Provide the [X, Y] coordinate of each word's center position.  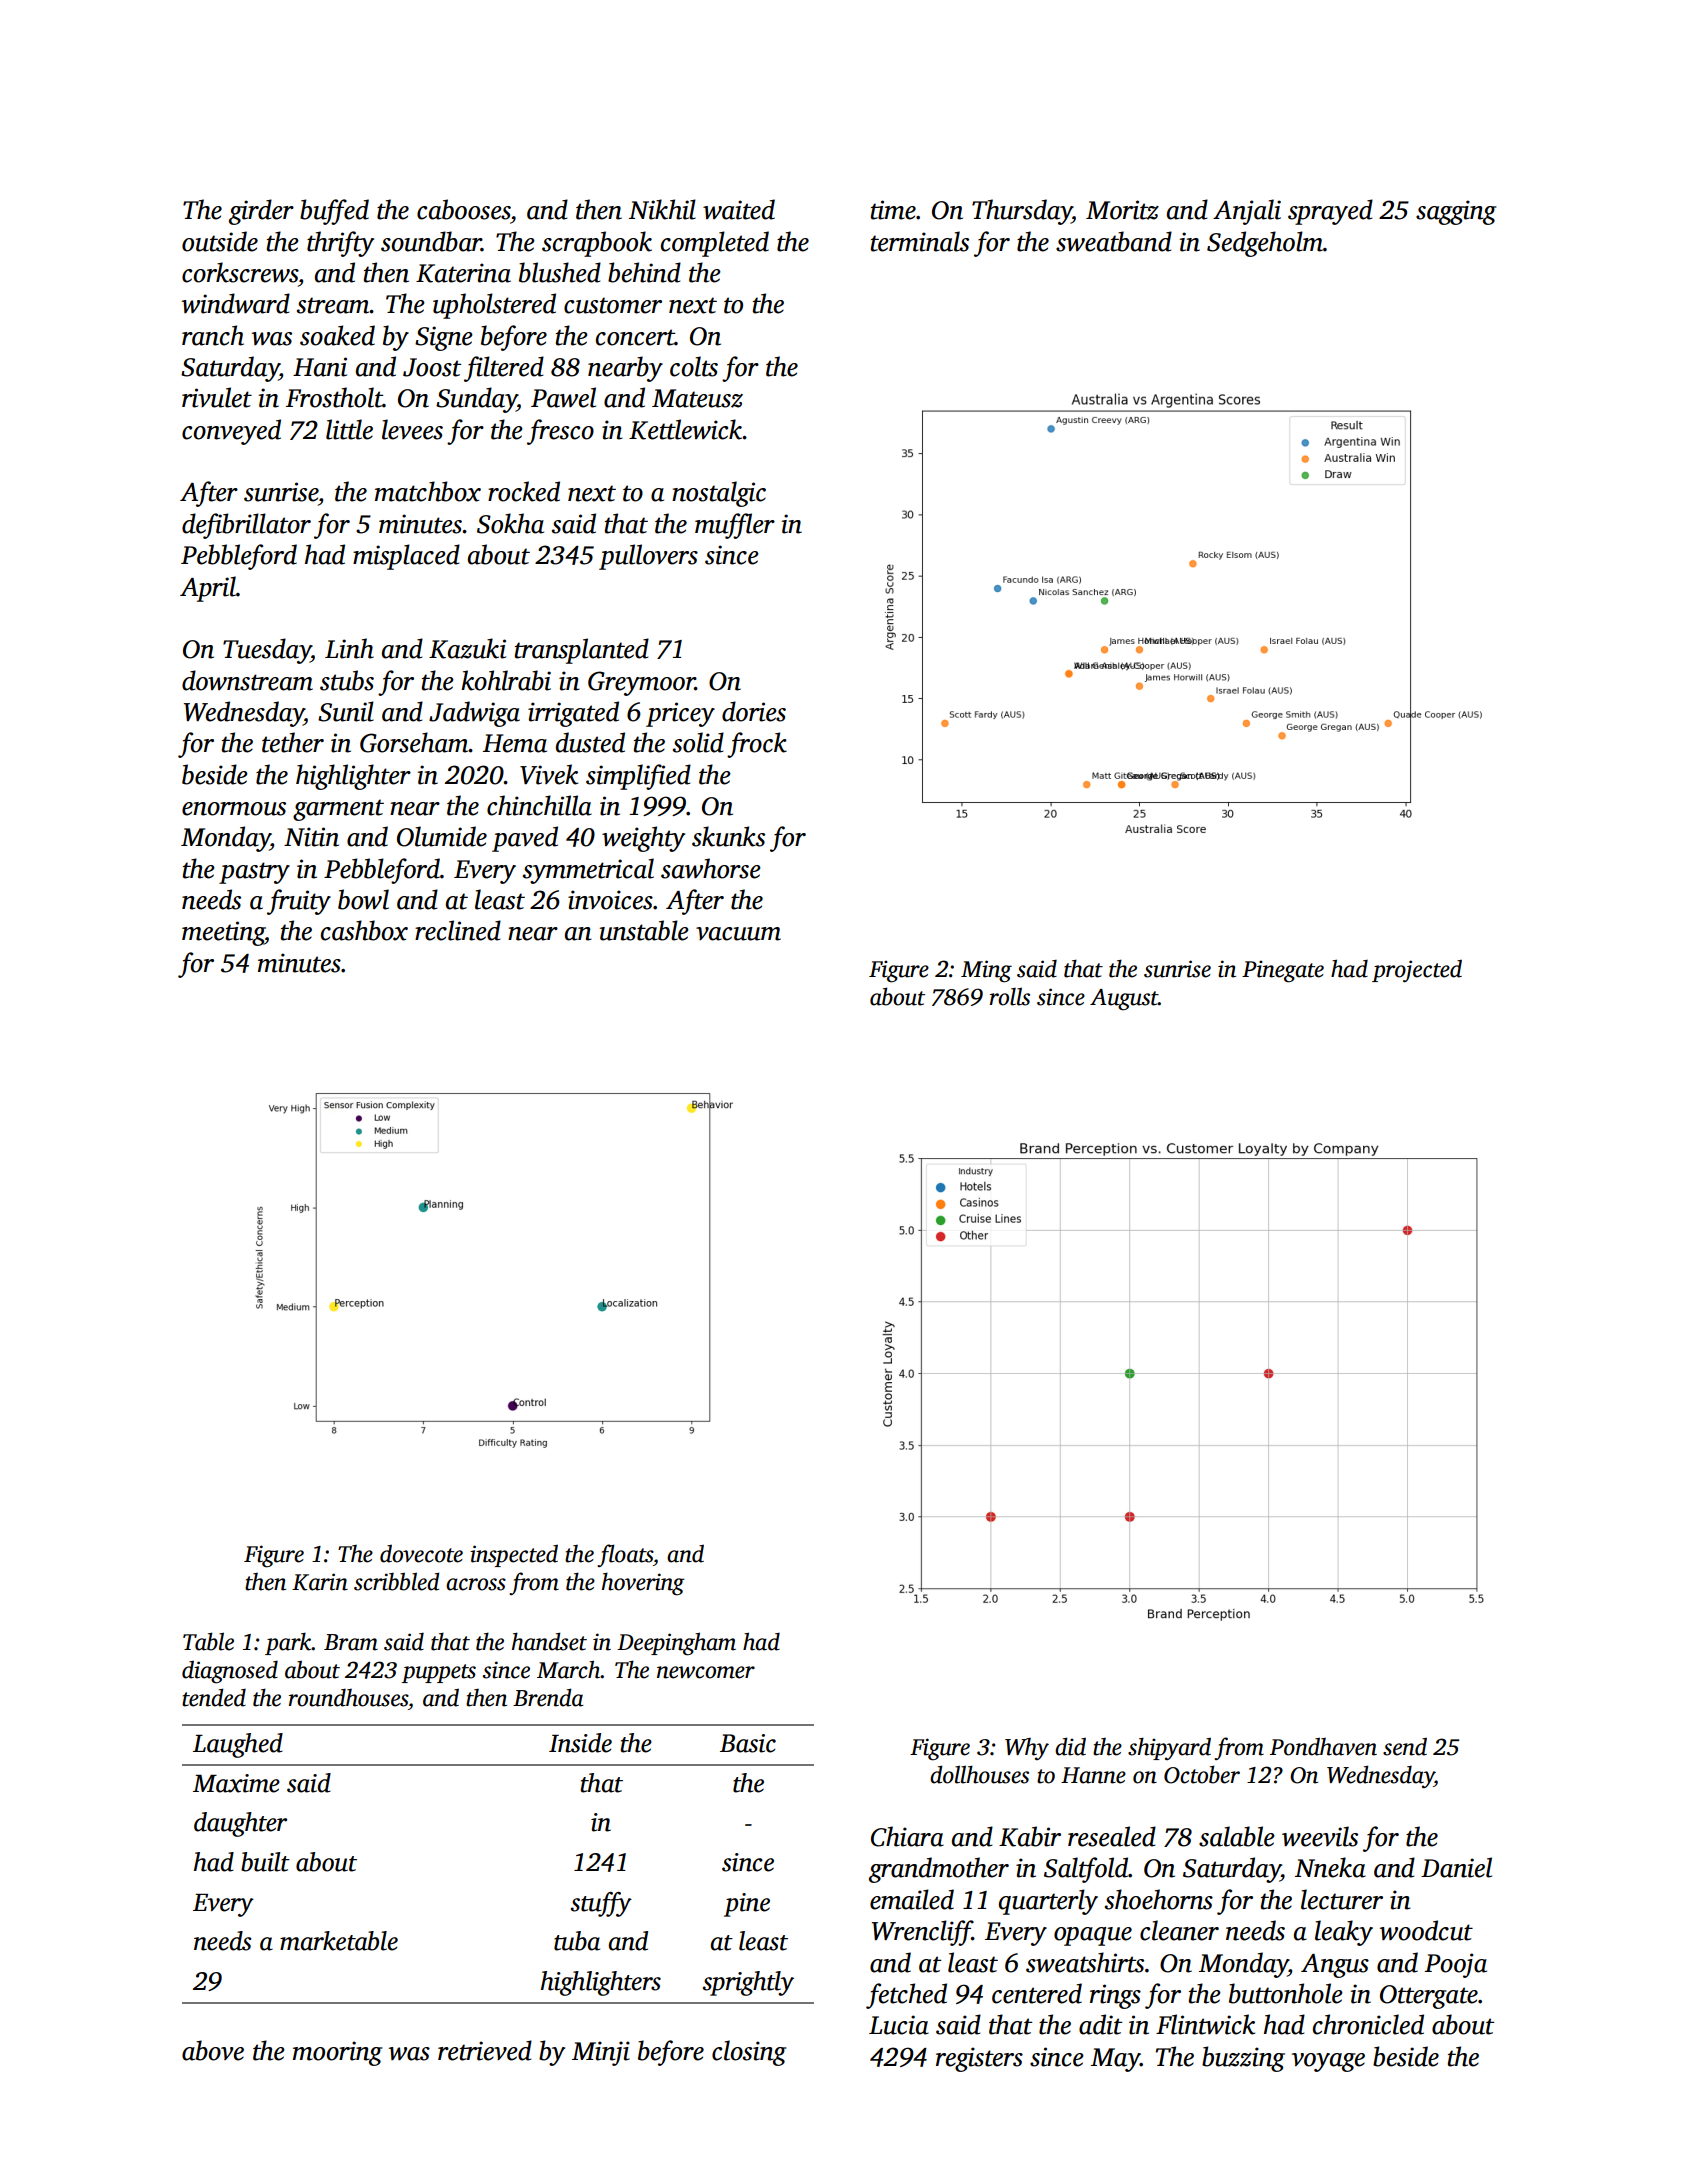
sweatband [1114, 241]
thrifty [340, 244]
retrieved [485, 2050]
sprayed [1330, 212]
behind [644, 272]
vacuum [738, 934]
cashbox [364, 930]
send [1405, 1747]
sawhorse [711, 868]
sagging [1456, 212]
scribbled [397, 1581]
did [1070, 1746]
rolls [1010, 996]
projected [1417, 971]
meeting [223, 933]
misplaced [406, 557]
